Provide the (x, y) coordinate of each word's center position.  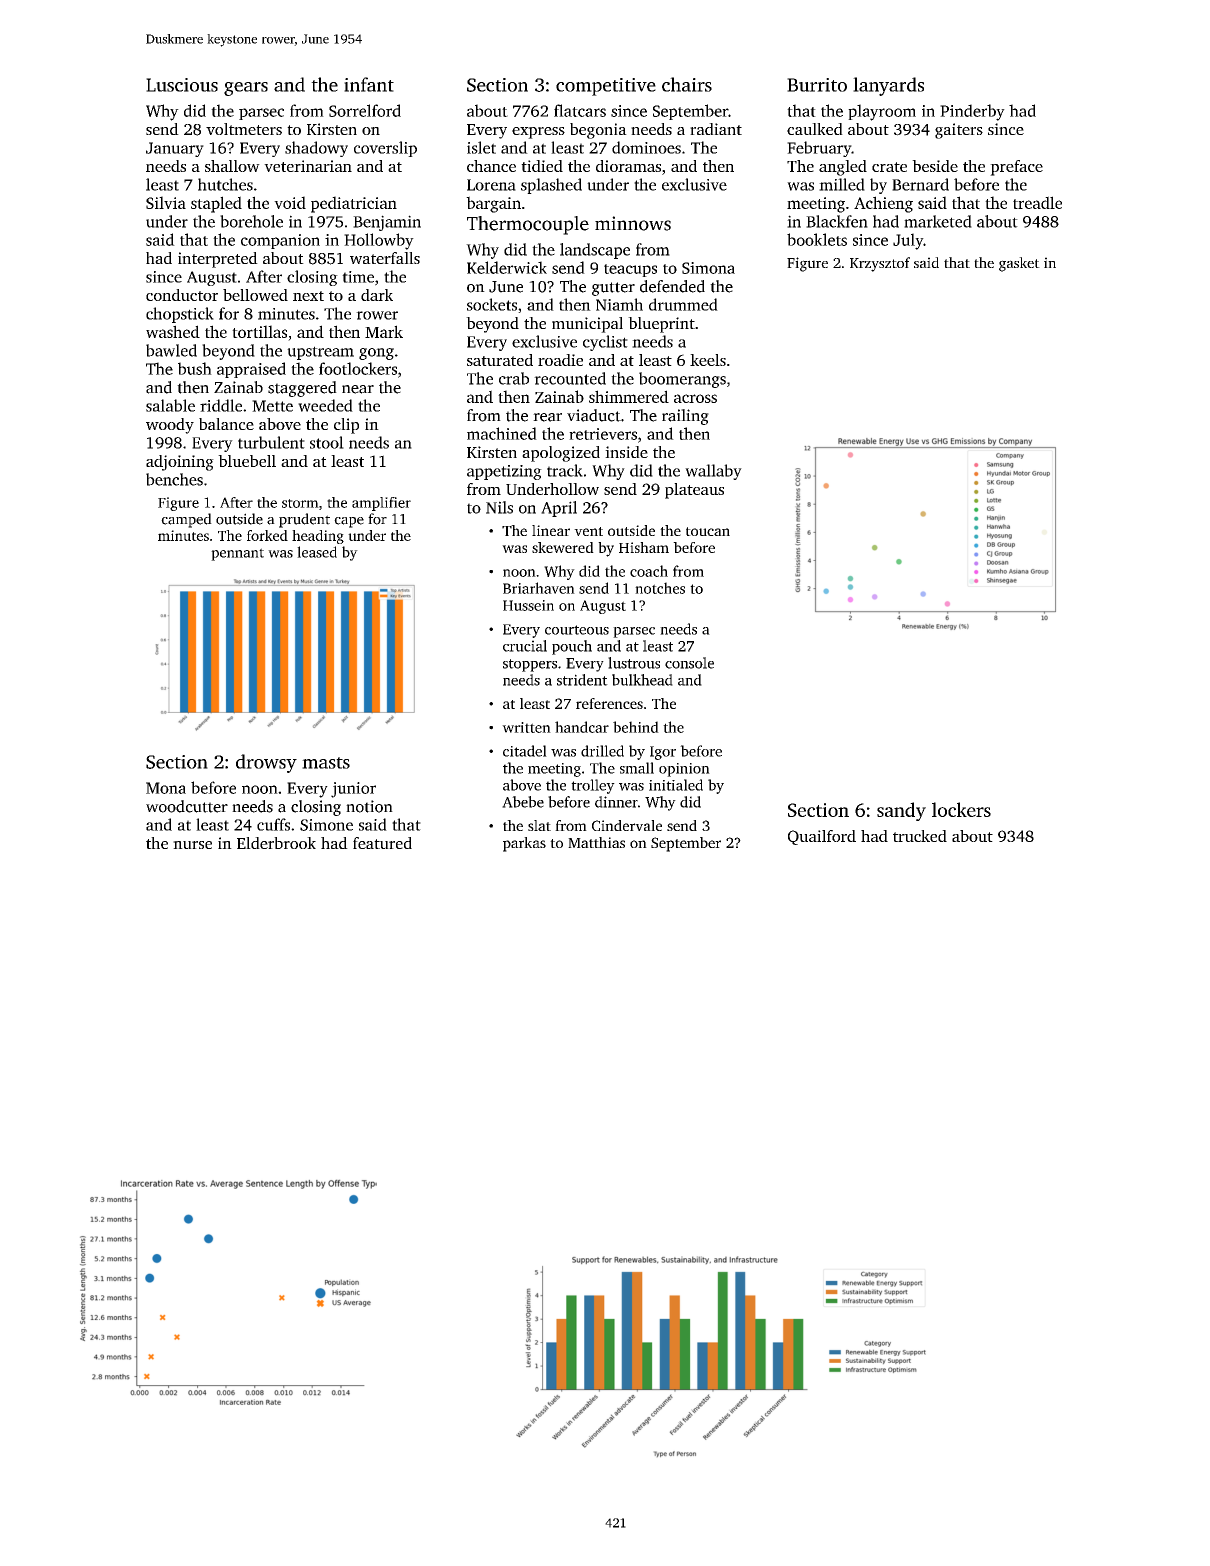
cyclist (605, 343)
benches (174, 479)
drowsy (266, 763)
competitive (606, 87)
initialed (676, 785)
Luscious (182, 85)
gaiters (959, 131)
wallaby (713, 472)
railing (685, 417)
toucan (708, 531)
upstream (320, 353)
